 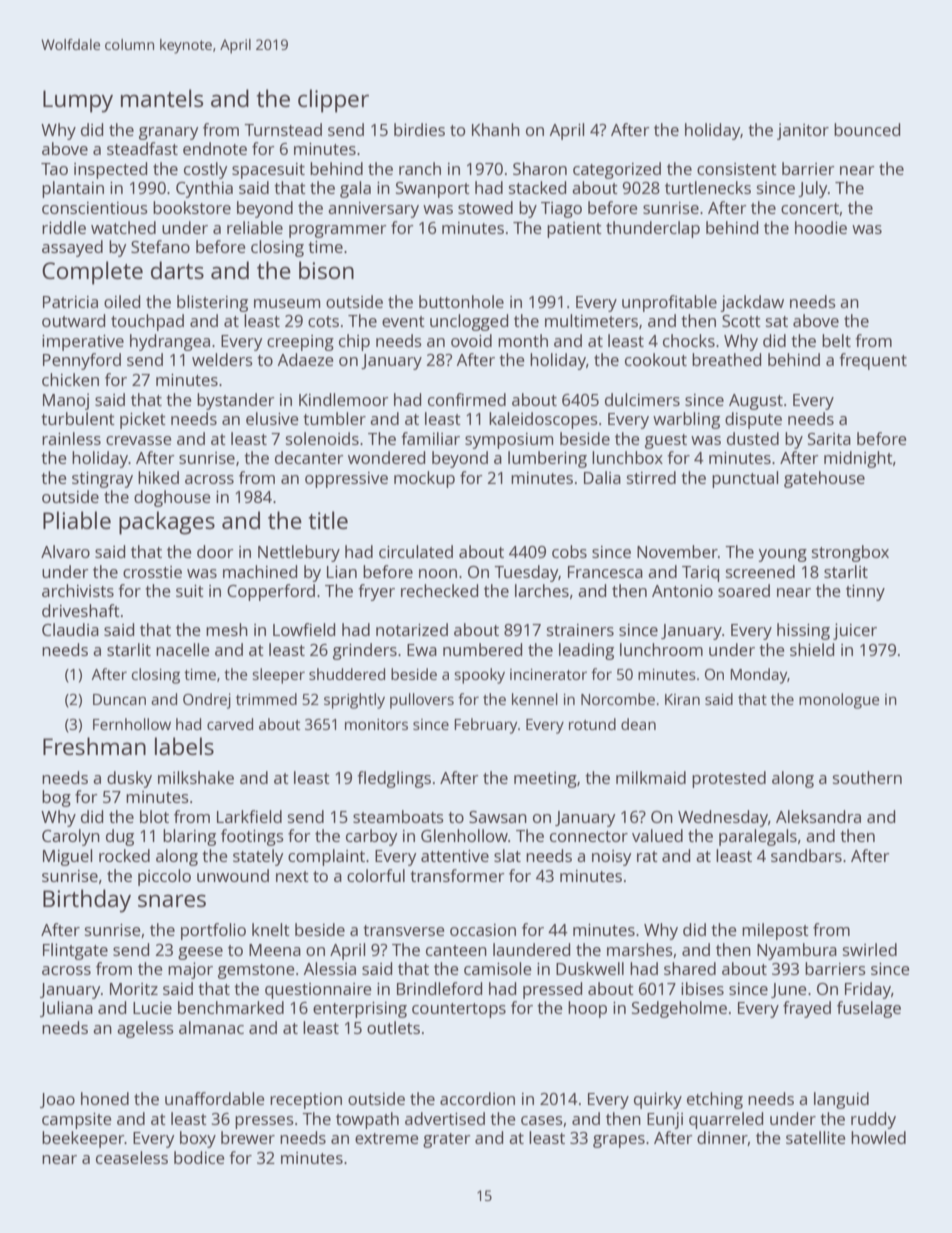 What do you see at coordinates (509, 441) in the page?
I see `symposium` at bounding box center [509, 441].
